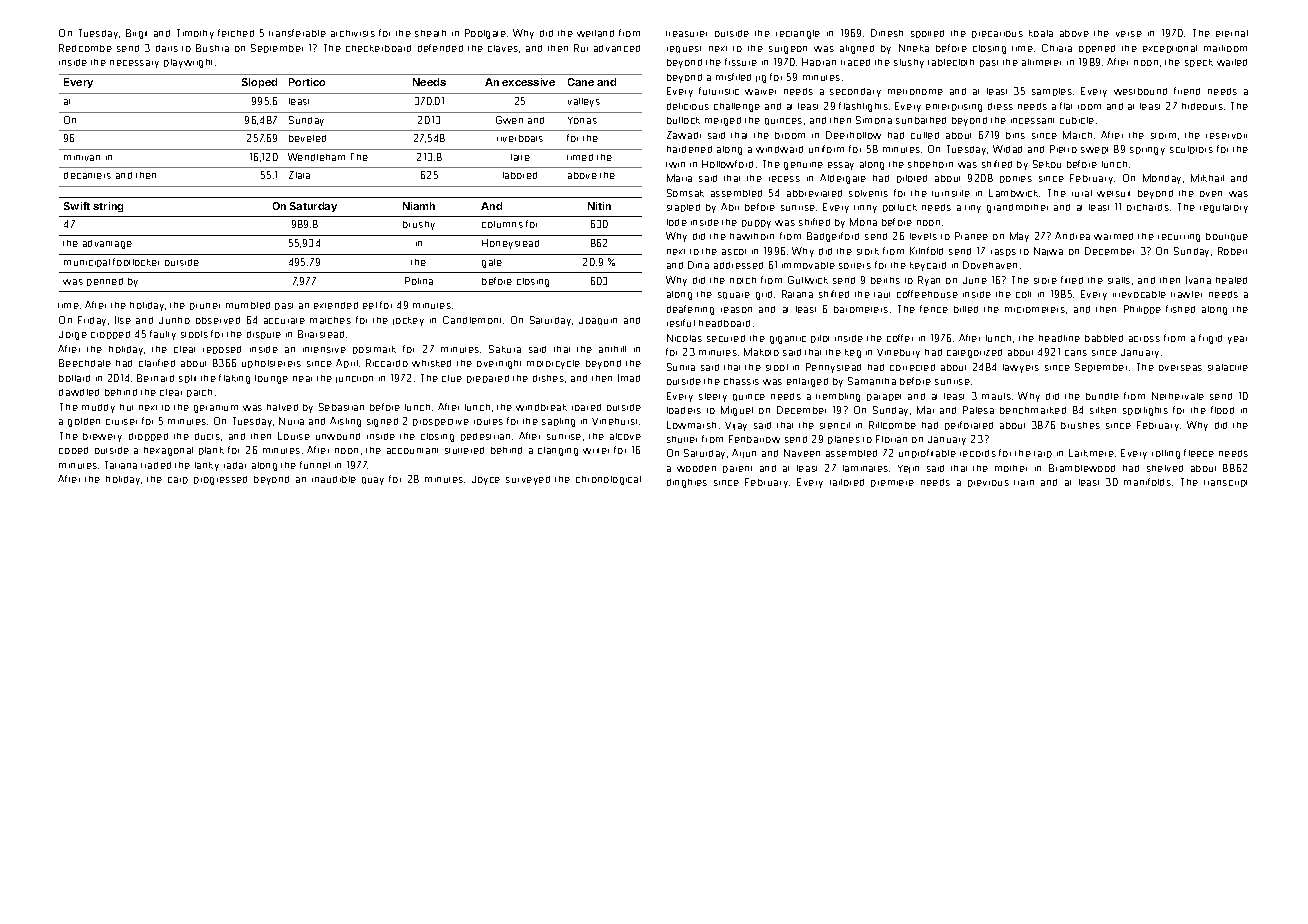  I want to click on plank, so click(211, 451).
